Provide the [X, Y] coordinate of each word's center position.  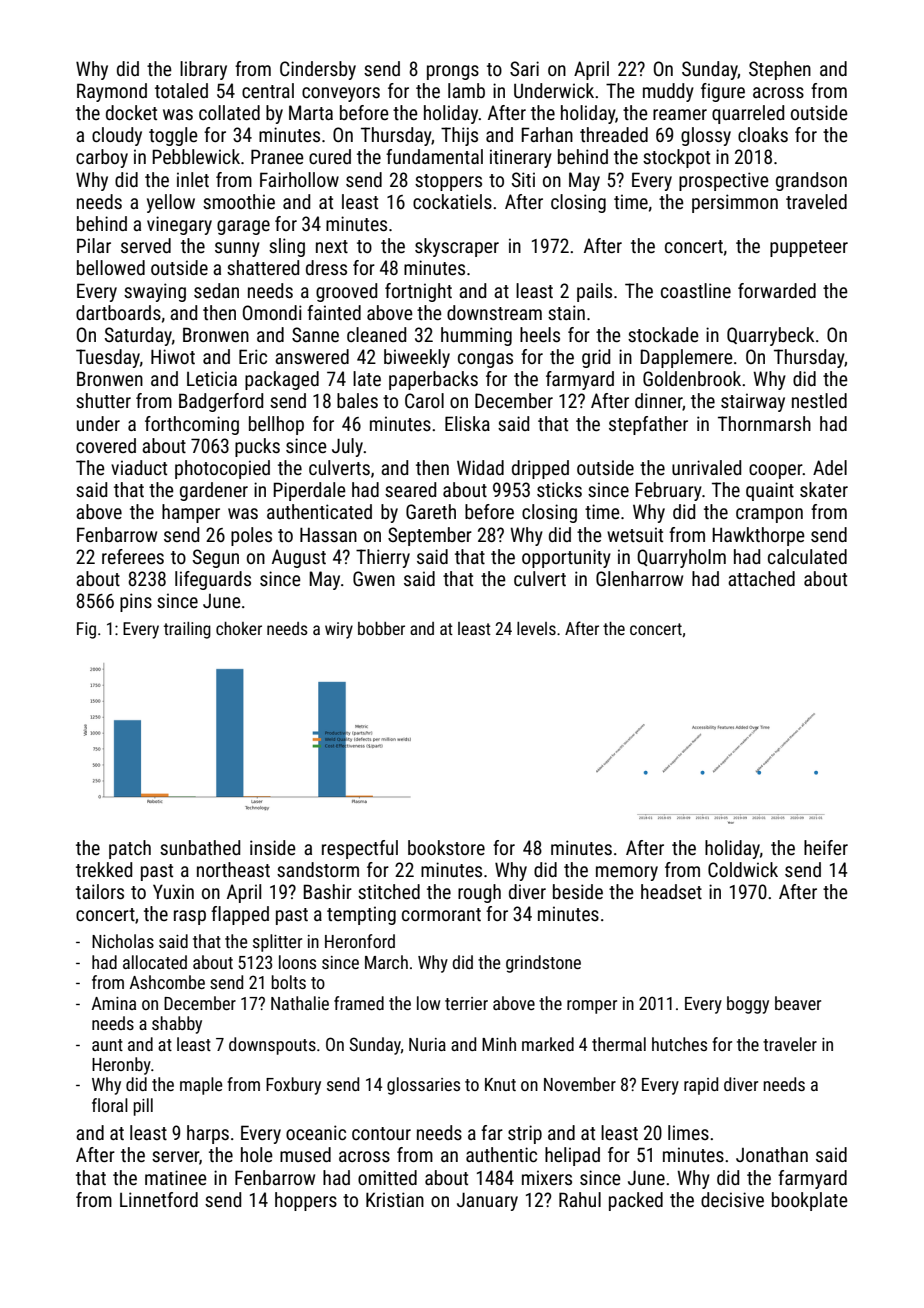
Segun [216, 558]
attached [761, 578]
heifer [826, 847]
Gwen [374, 578]
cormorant [441, 914]
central [268, 90]
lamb [466, 90]
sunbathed [200, 847]
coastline [696, 290]
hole [257, 1154]
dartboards [118, 312]
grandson [811, 181]
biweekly [417, 358]
